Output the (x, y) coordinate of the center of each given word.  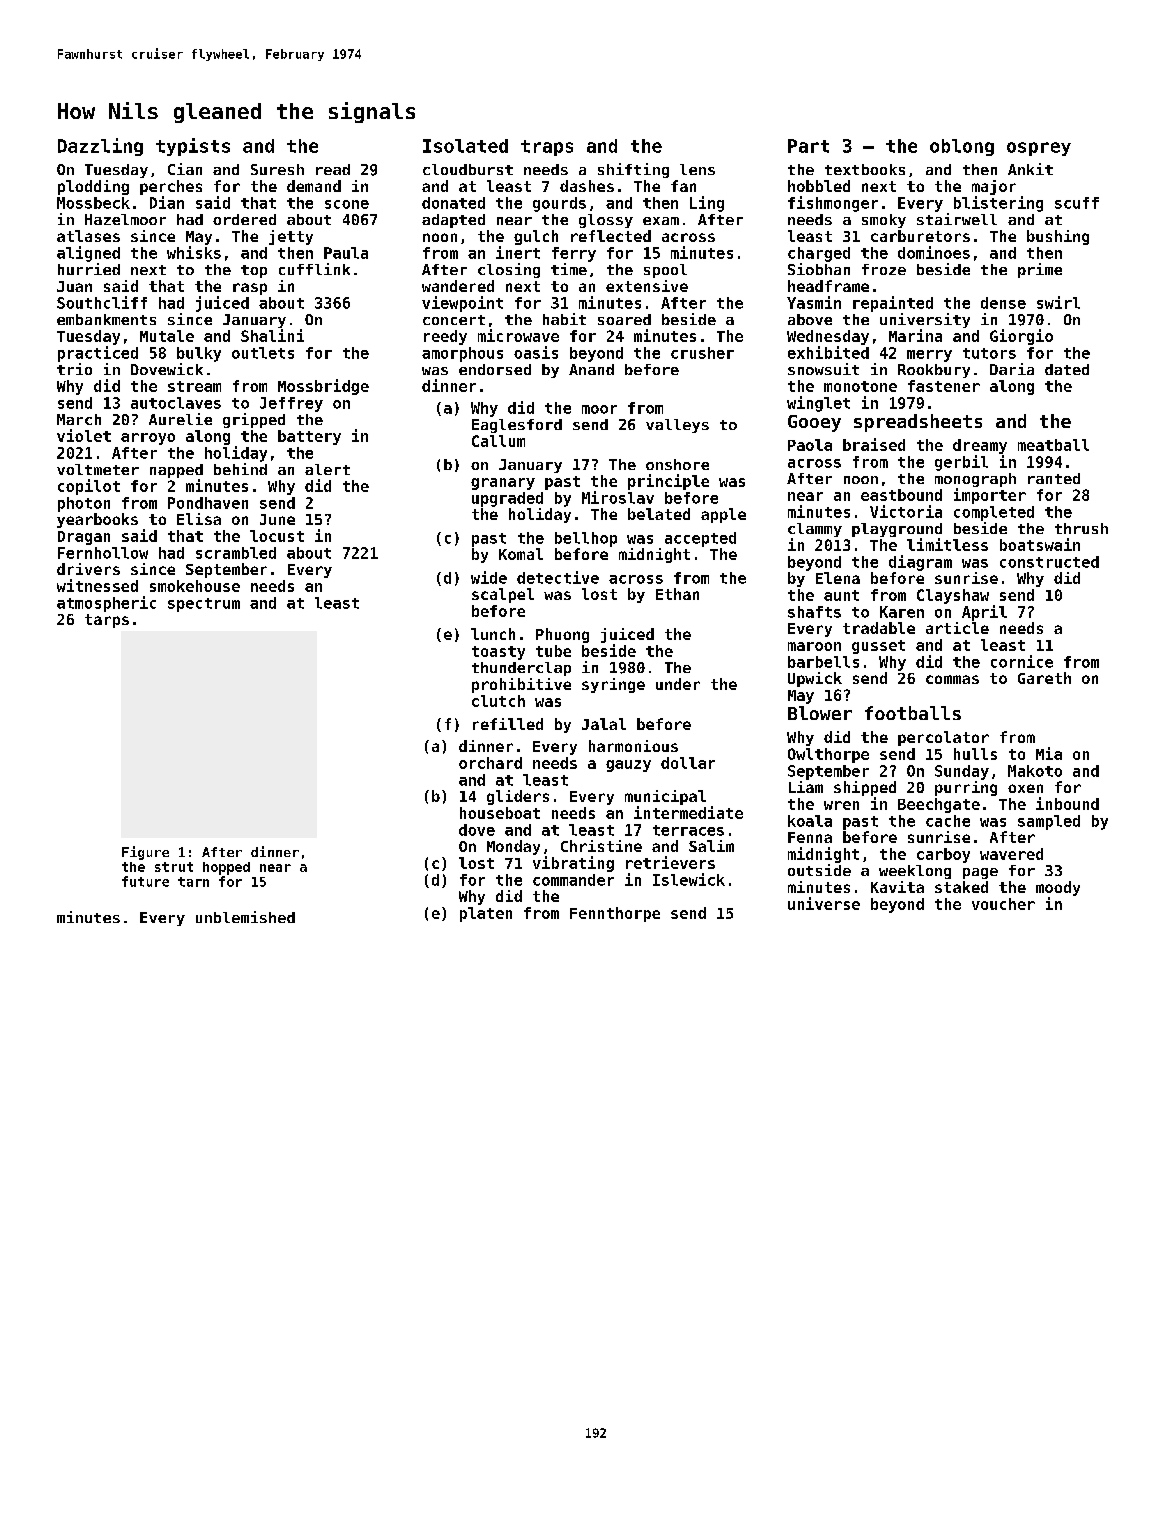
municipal (665, 797)
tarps (107, 621)
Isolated (465, 146)
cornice (1022, 661)
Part (808, 146)
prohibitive (521, 685)
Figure (145, 853)
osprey (1039, 149)
